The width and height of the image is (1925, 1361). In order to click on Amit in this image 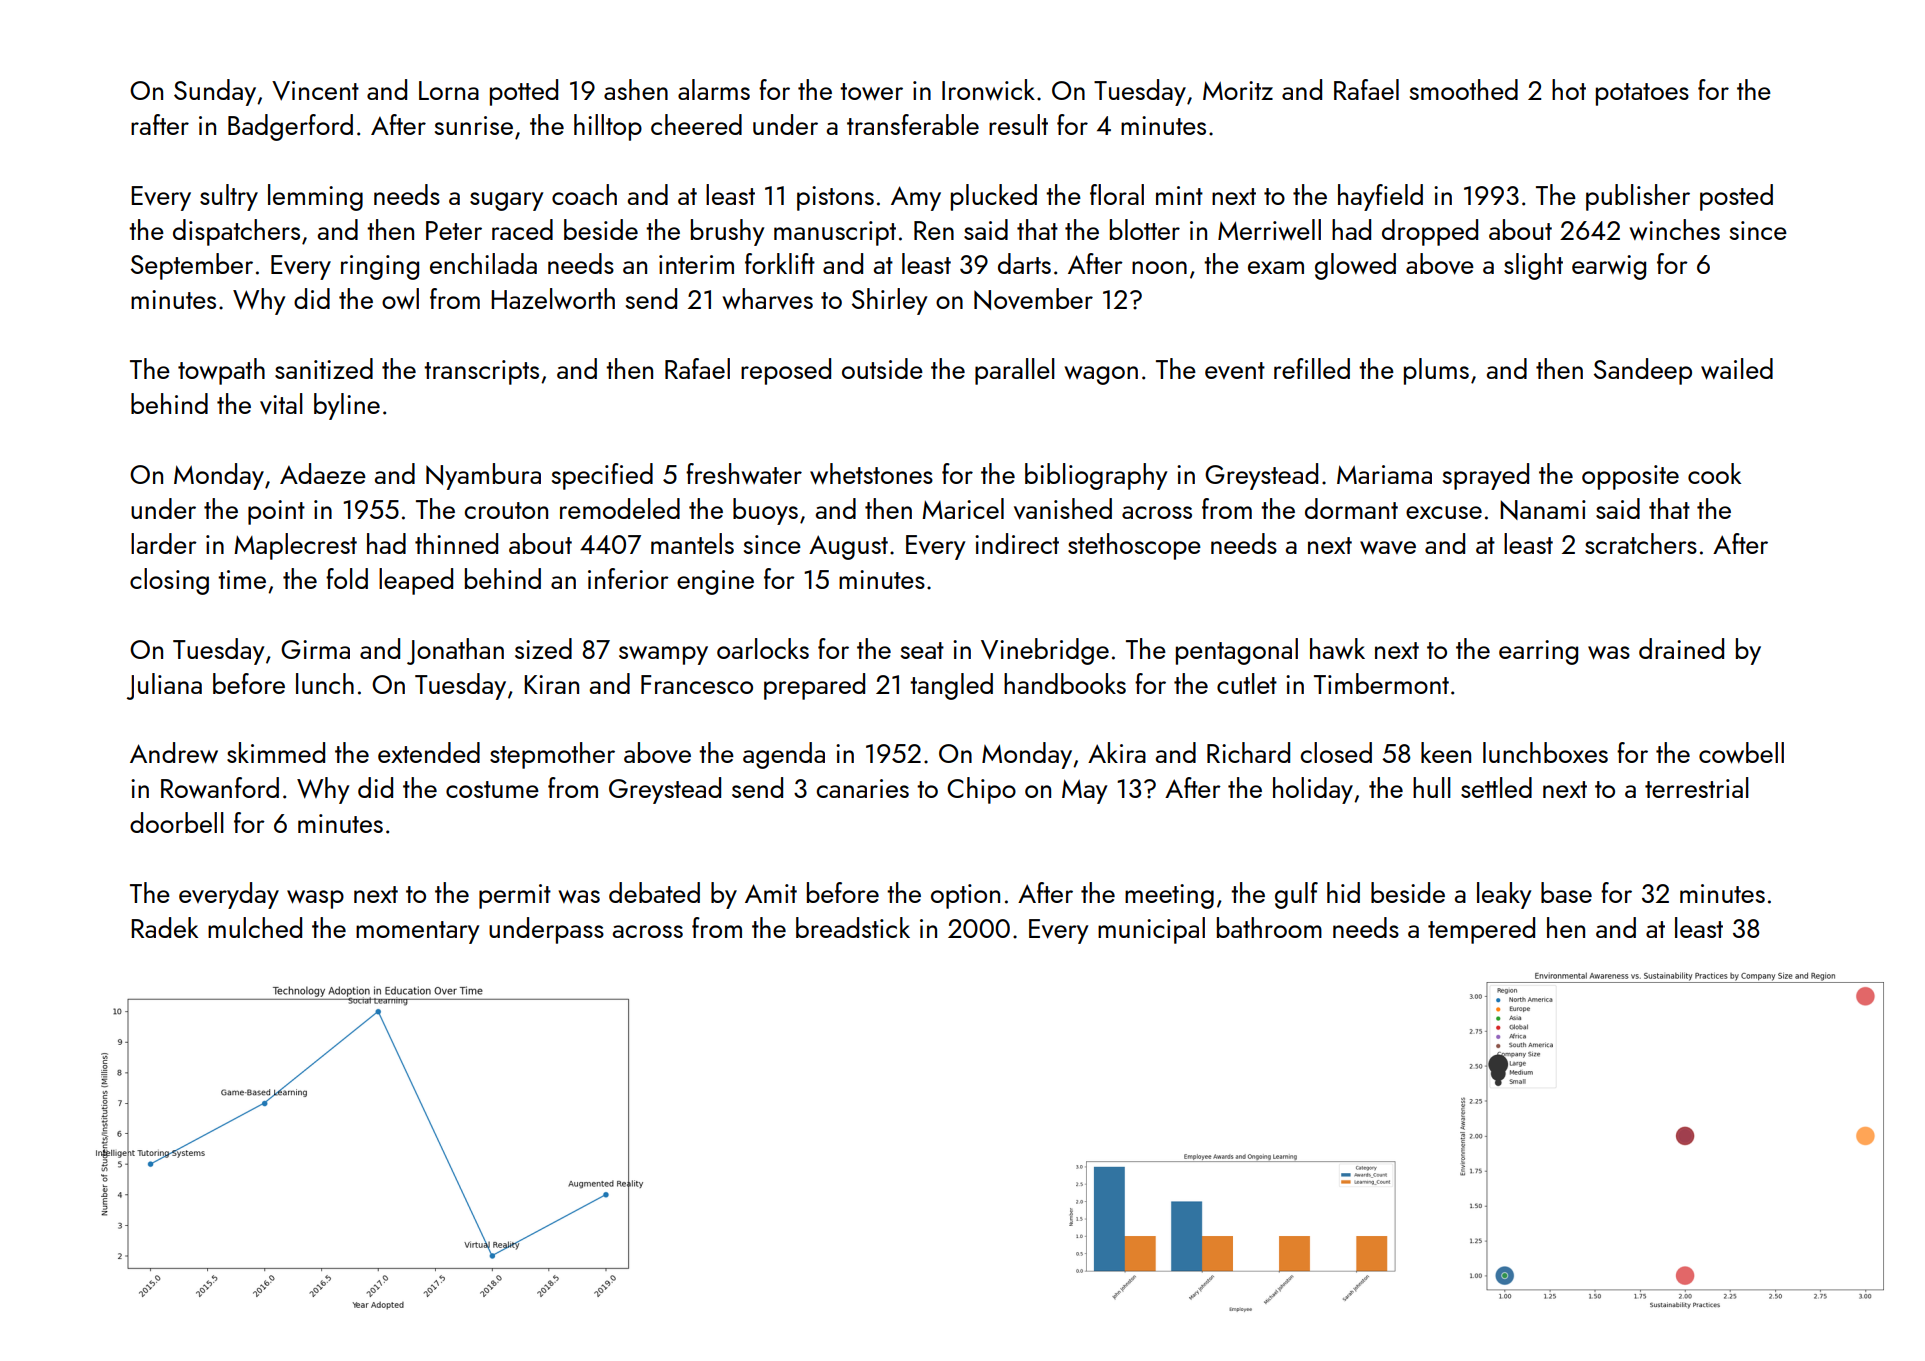, I will do `click(771, 893)`.
